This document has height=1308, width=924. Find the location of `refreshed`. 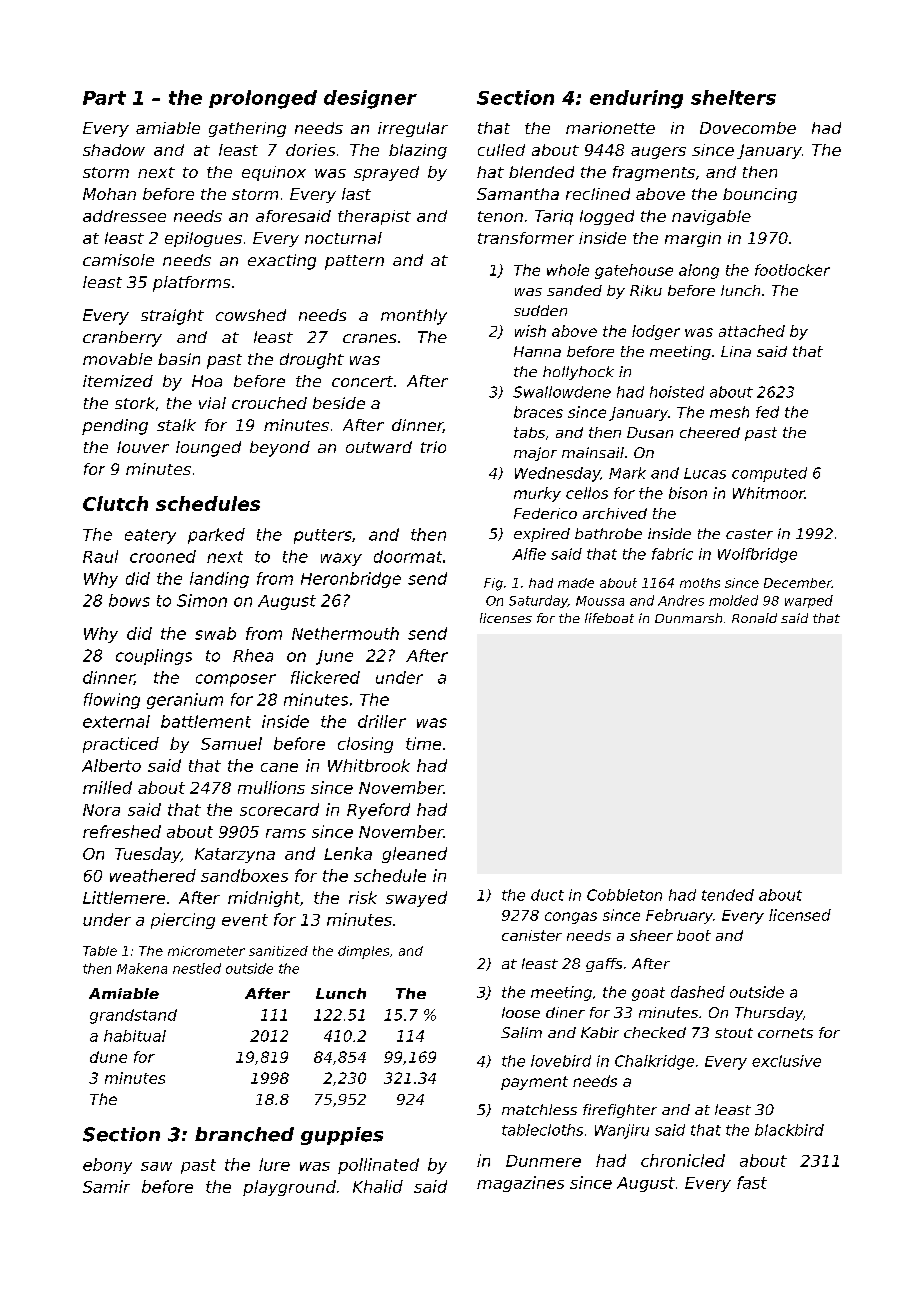

refreshed is located at coordinates (122, 831).
